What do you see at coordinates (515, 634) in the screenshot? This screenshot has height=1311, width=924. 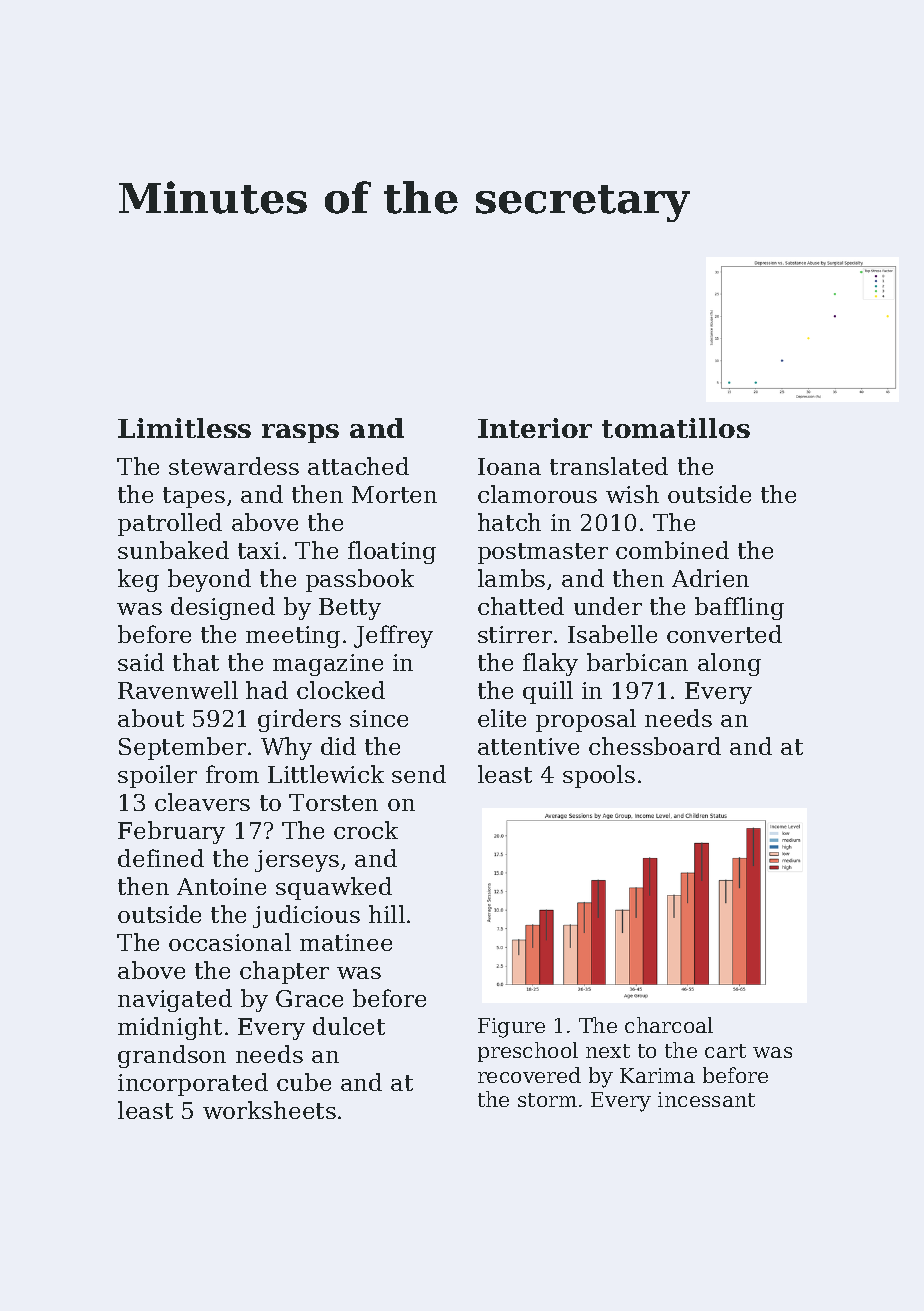 I see `stirrer` at bounding box center [515, 634].
